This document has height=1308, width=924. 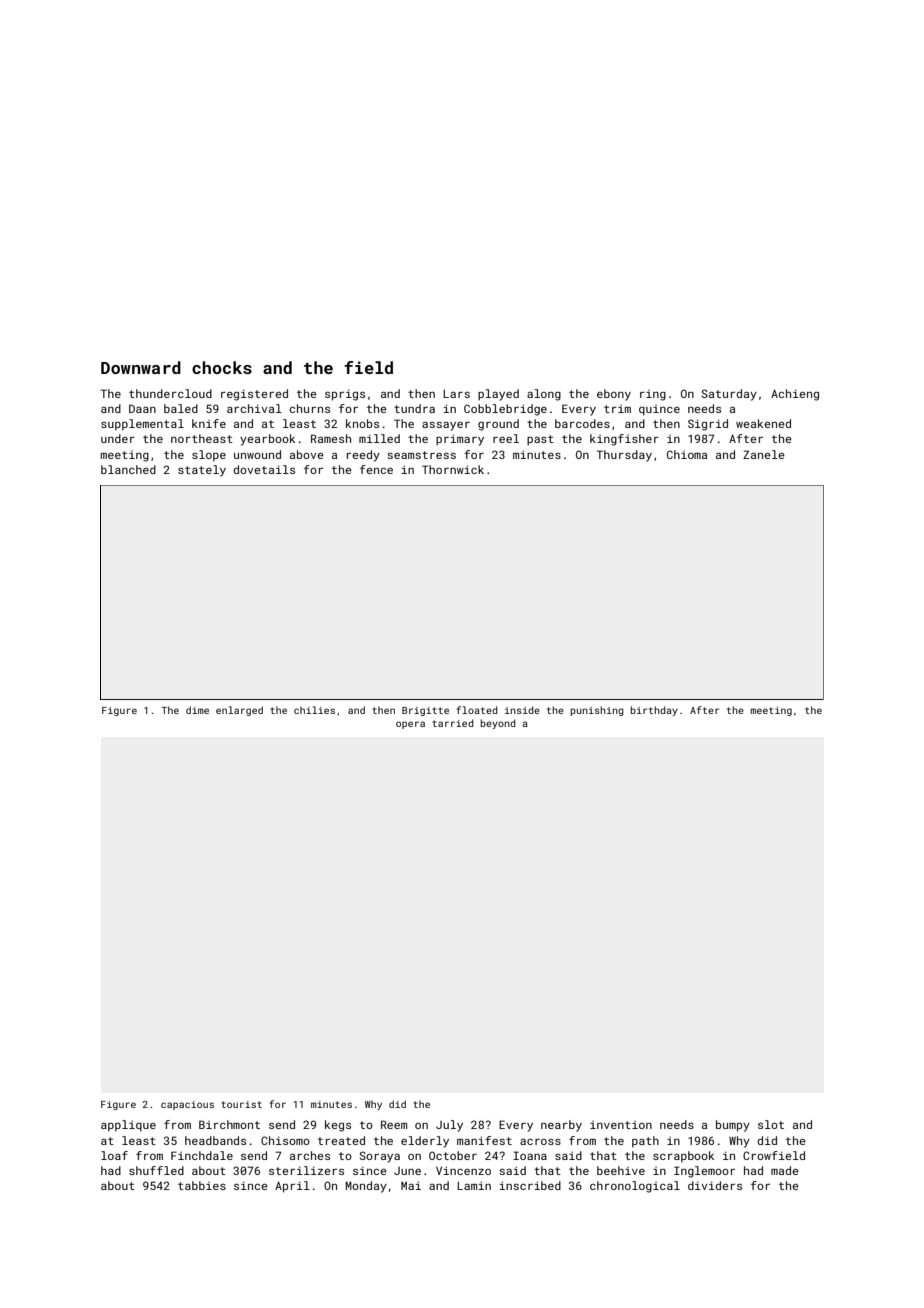 I want to click on fence, so click(x=376, y=469).
